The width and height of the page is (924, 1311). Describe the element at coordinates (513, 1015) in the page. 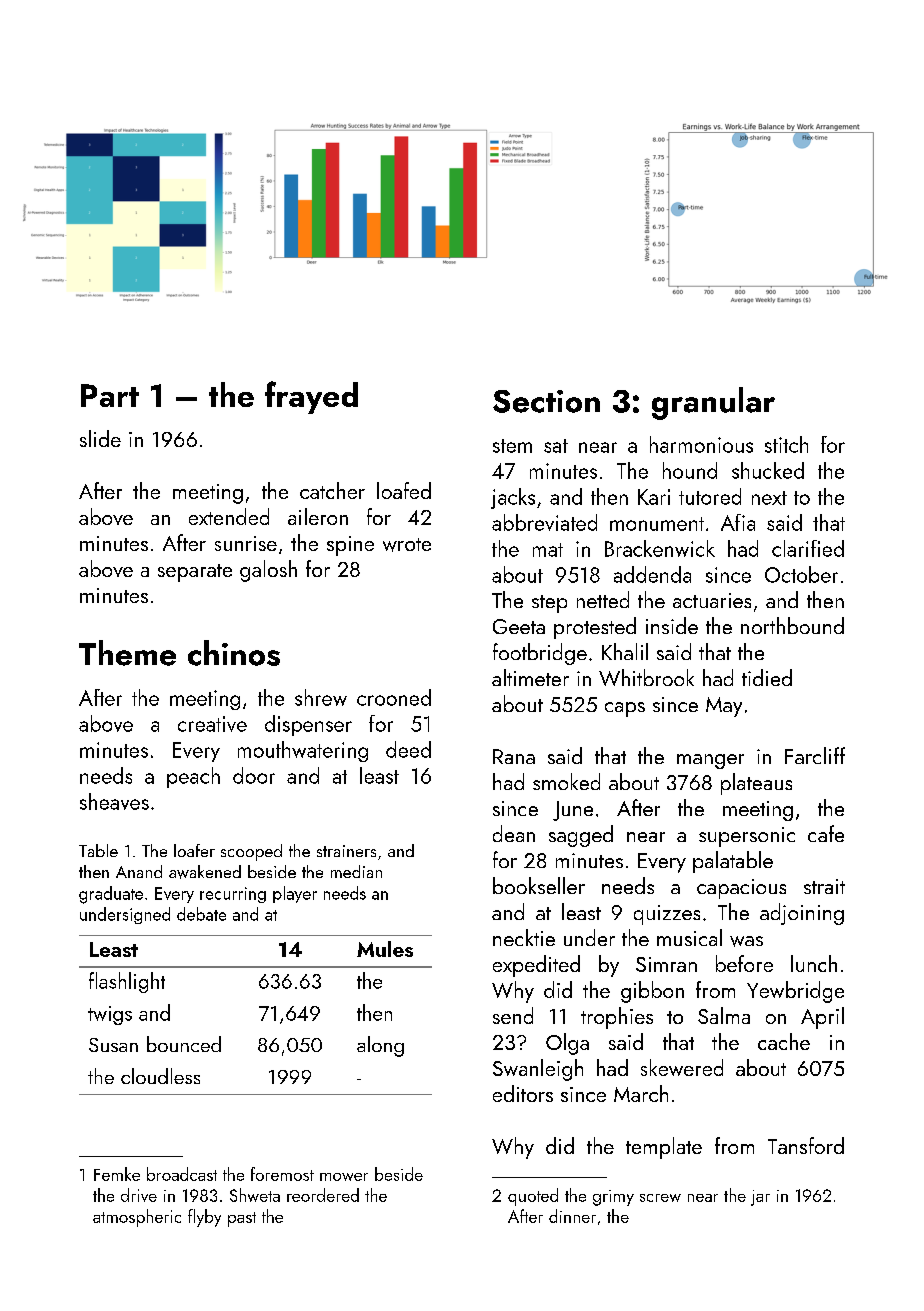

I see `send` at that location.
